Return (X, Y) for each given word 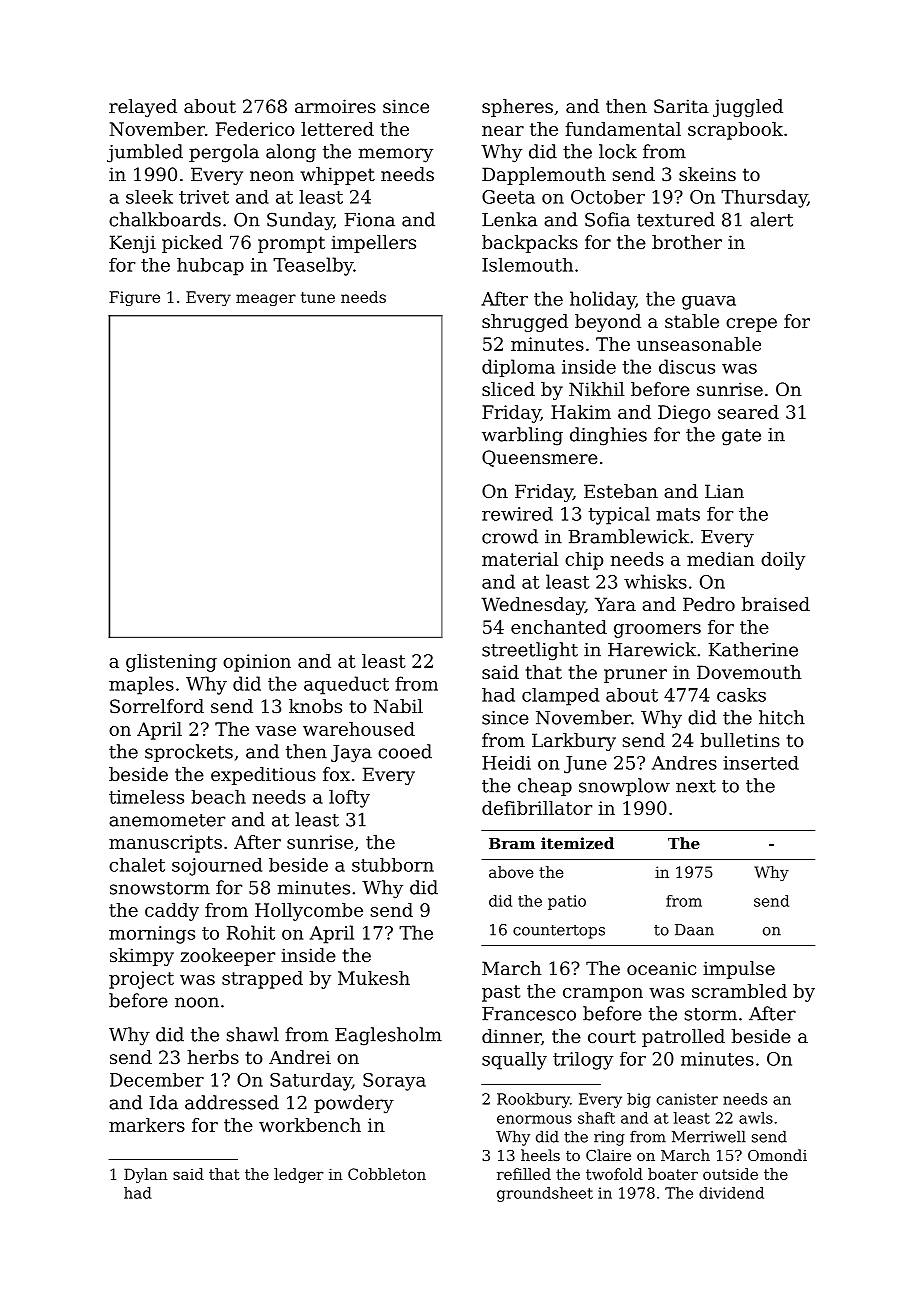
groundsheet (545, 1194)
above (511, 872)
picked (192, 244)
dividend (731, 1193)
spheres (517, 108)
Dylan (145, 1175)
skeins (707, 174)
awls (756, 1118)
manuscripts (165, 844)
